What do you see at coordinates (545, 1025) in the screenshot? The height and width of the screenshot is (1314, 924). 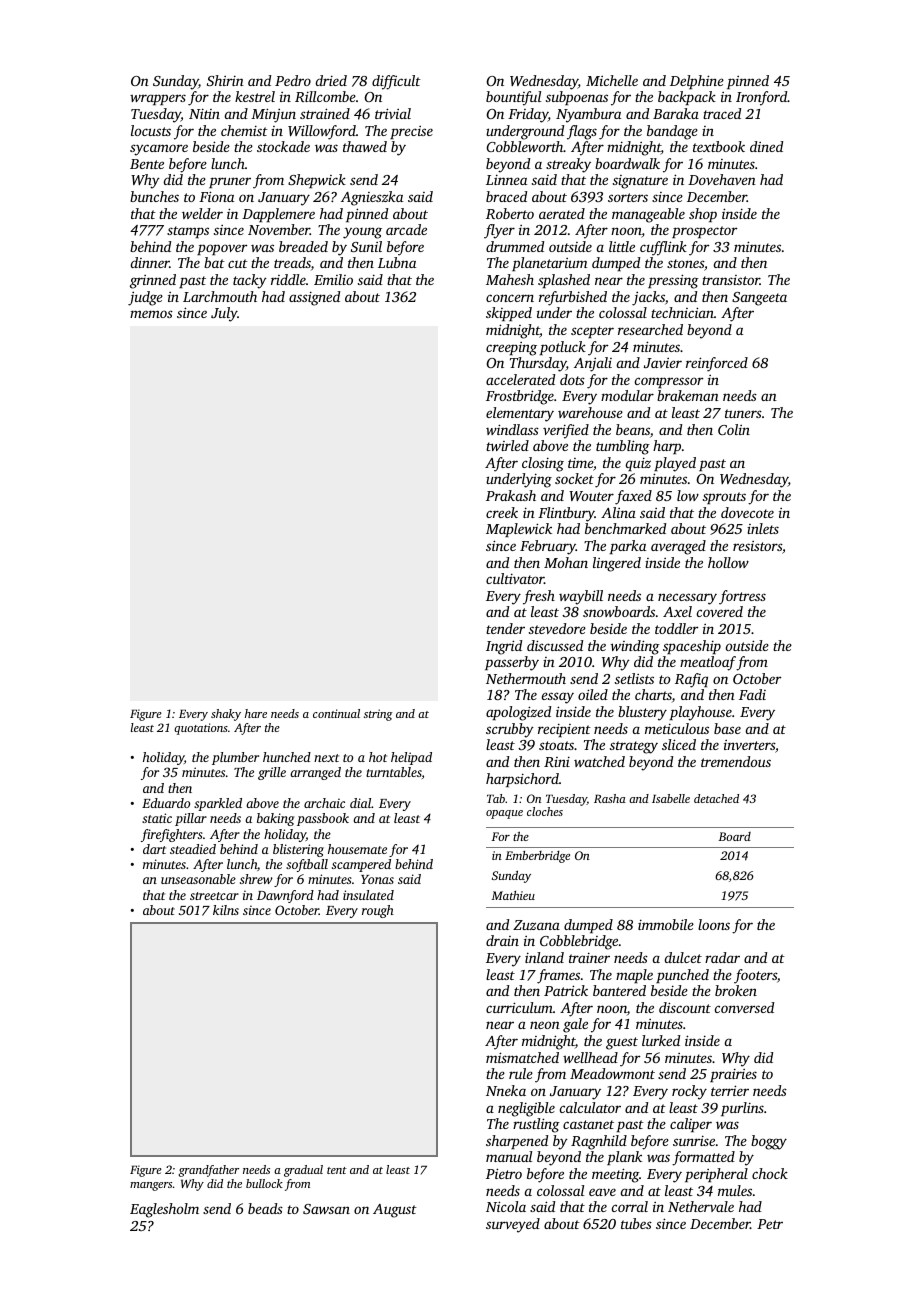 I see `neon` at bounding box center [545, 1025].
